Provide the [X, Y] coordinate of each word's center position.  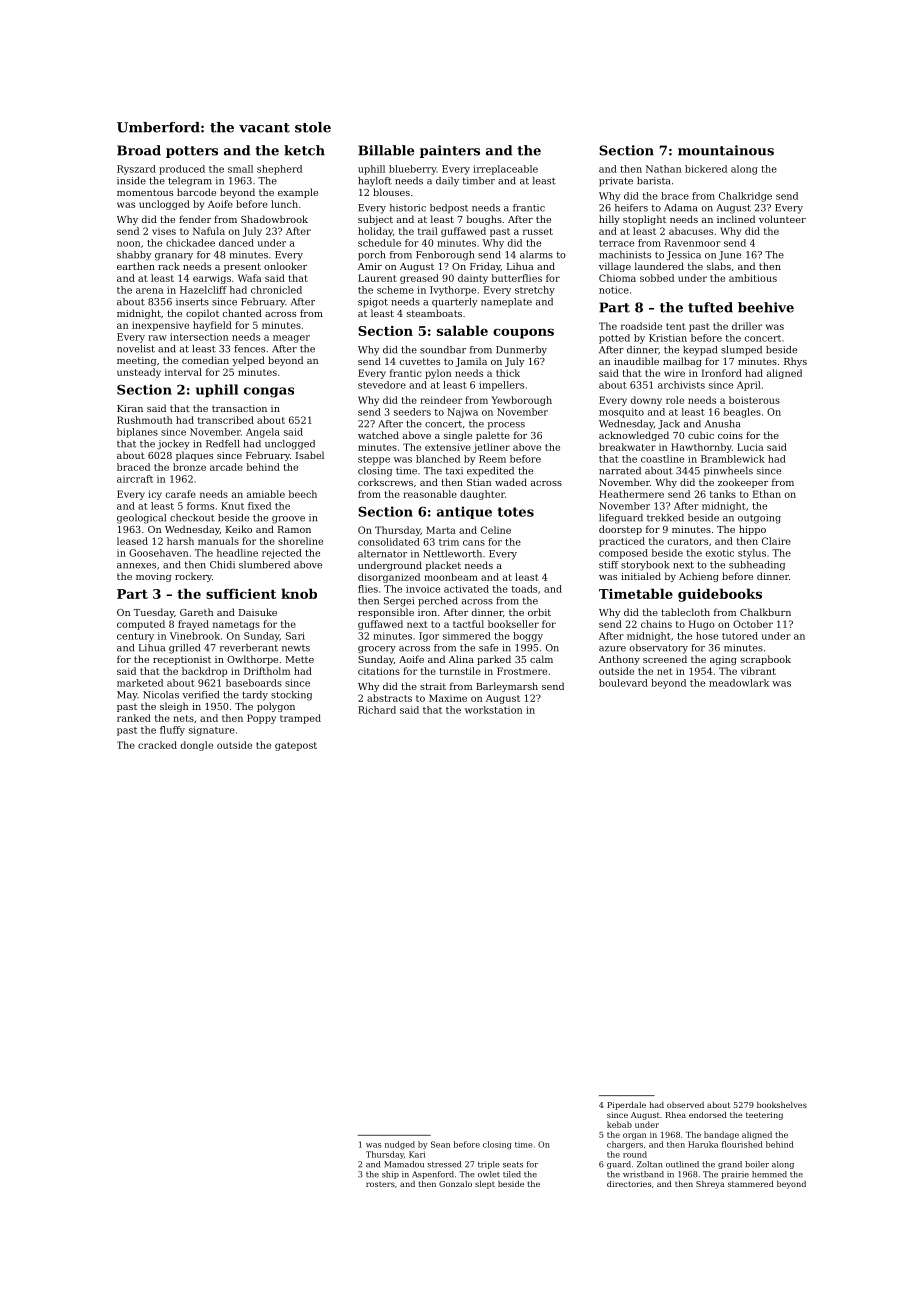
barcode [196, 192]
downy [646, 401]
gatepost [296, 746]
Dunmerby [521, 351]
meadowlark [739, 683]
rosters [380, 1184]
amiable [266, 494]
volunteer [782, 219]
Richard [377, 710]
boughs [484, 220]
